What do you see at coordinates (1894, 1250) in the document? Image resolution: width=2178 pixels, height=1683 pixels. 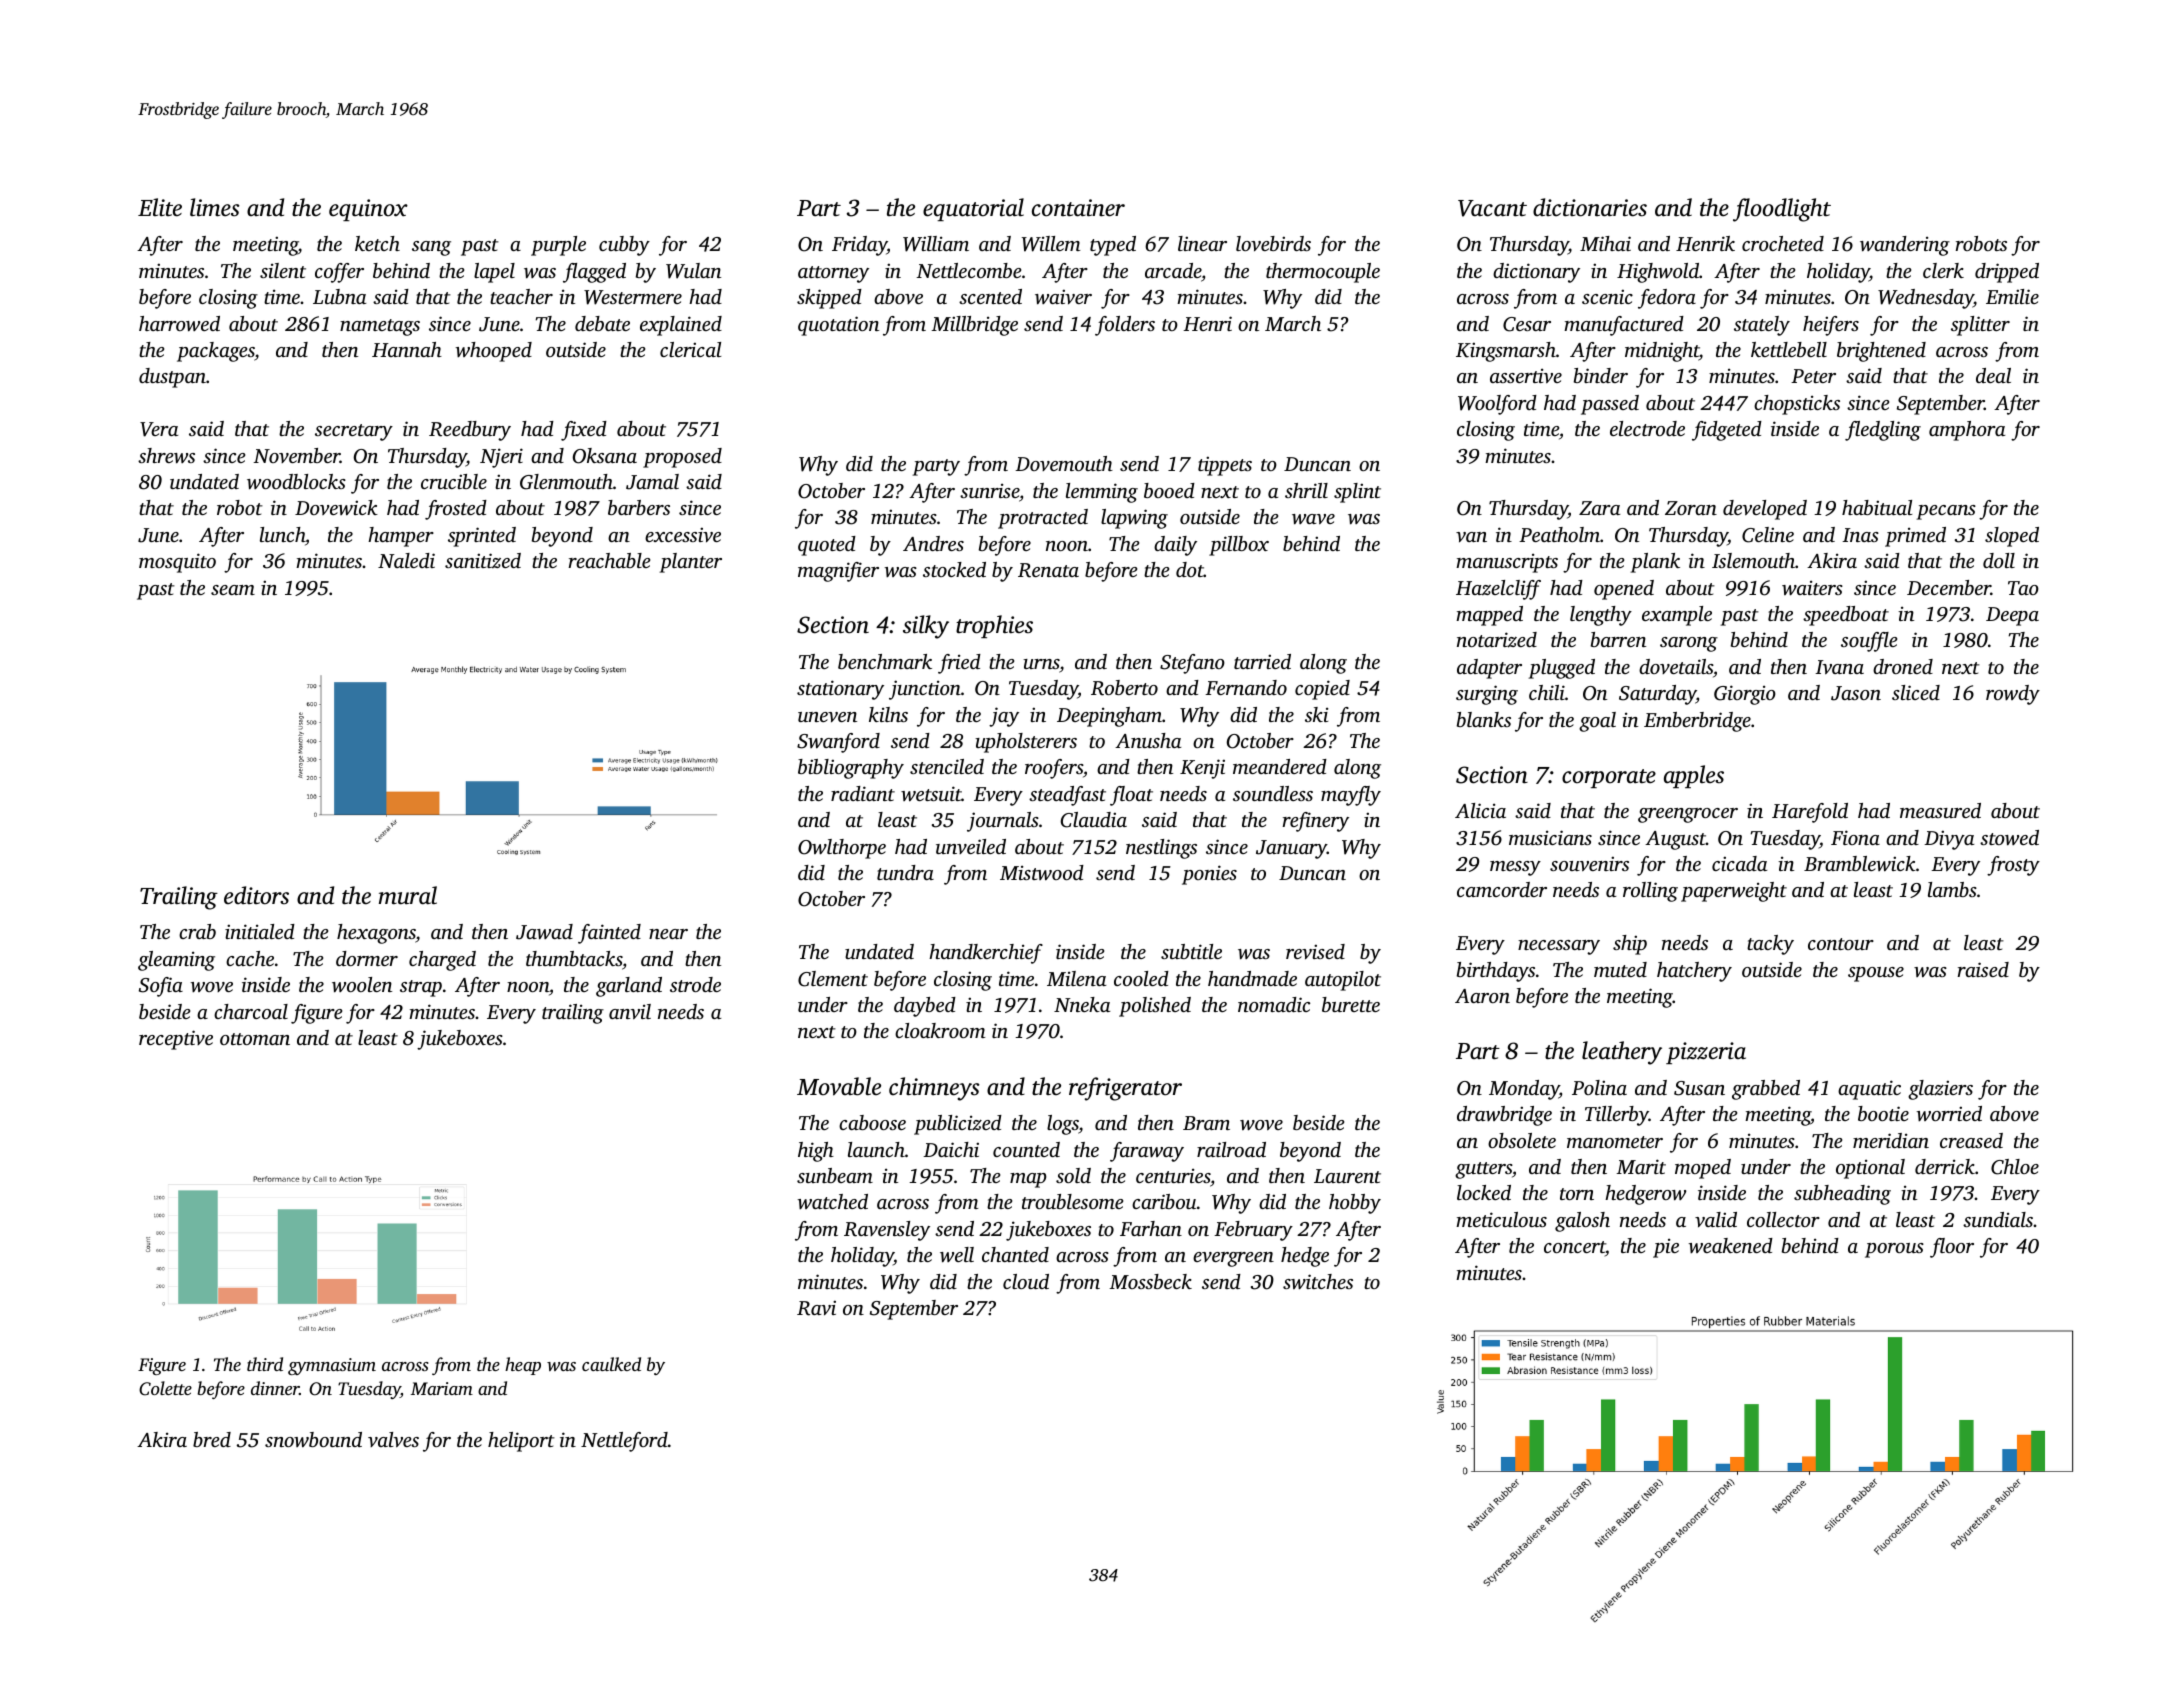 I see `porous` at bounding box center [1894, 1250].
